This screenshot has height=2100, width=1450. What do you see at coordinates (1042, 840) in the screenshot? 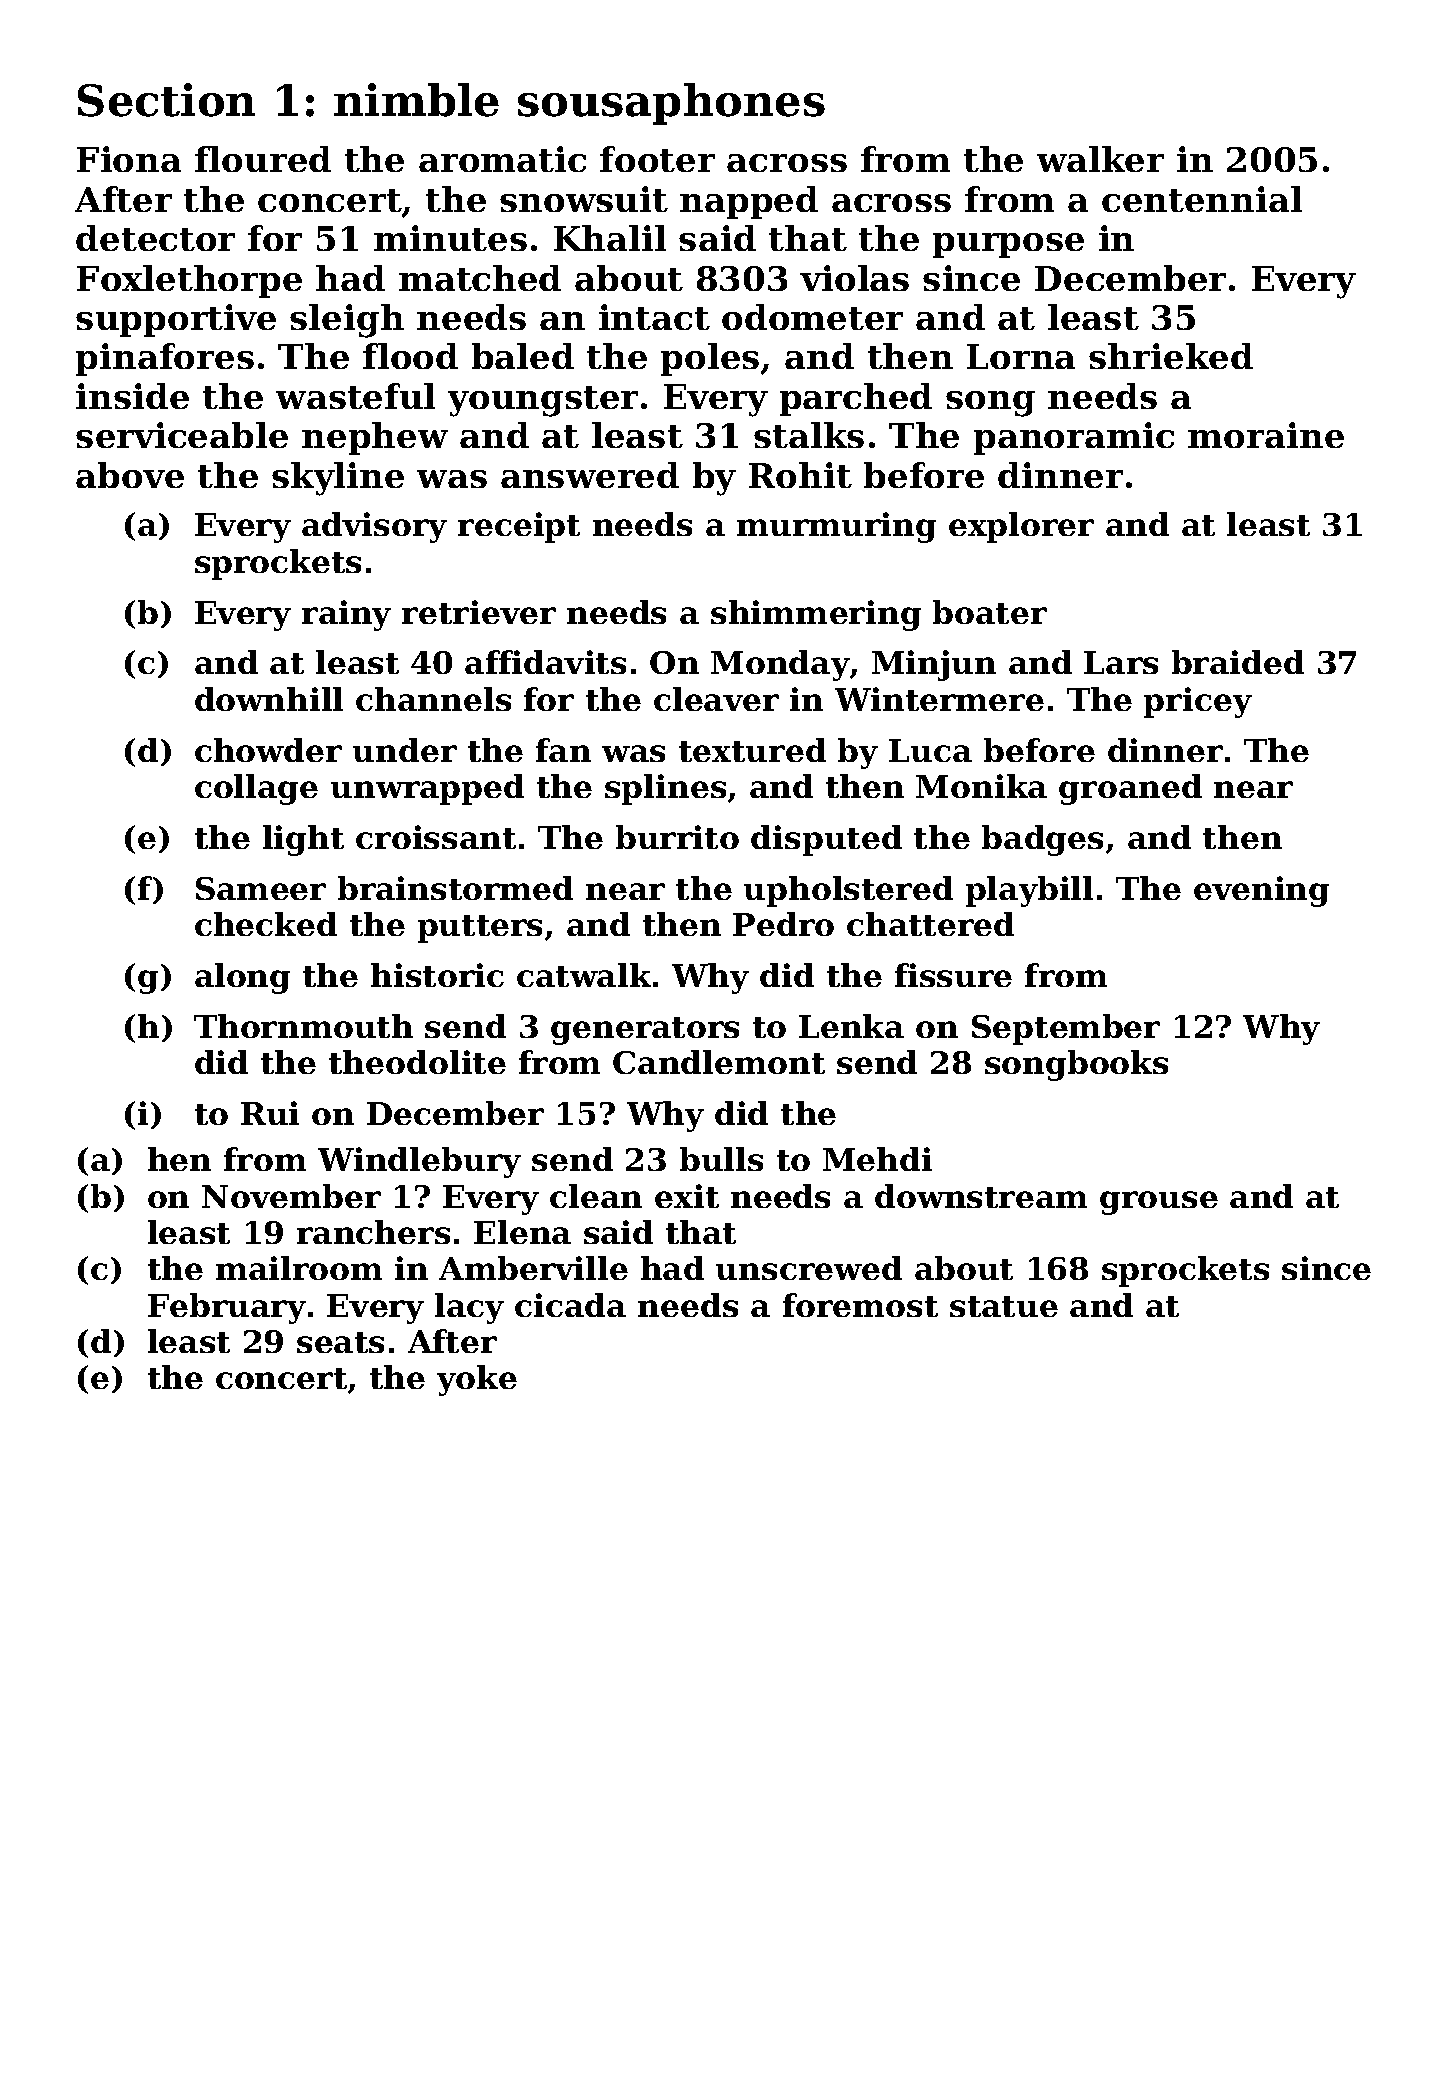
I see `badges` at bounding box center [1042, 840].
